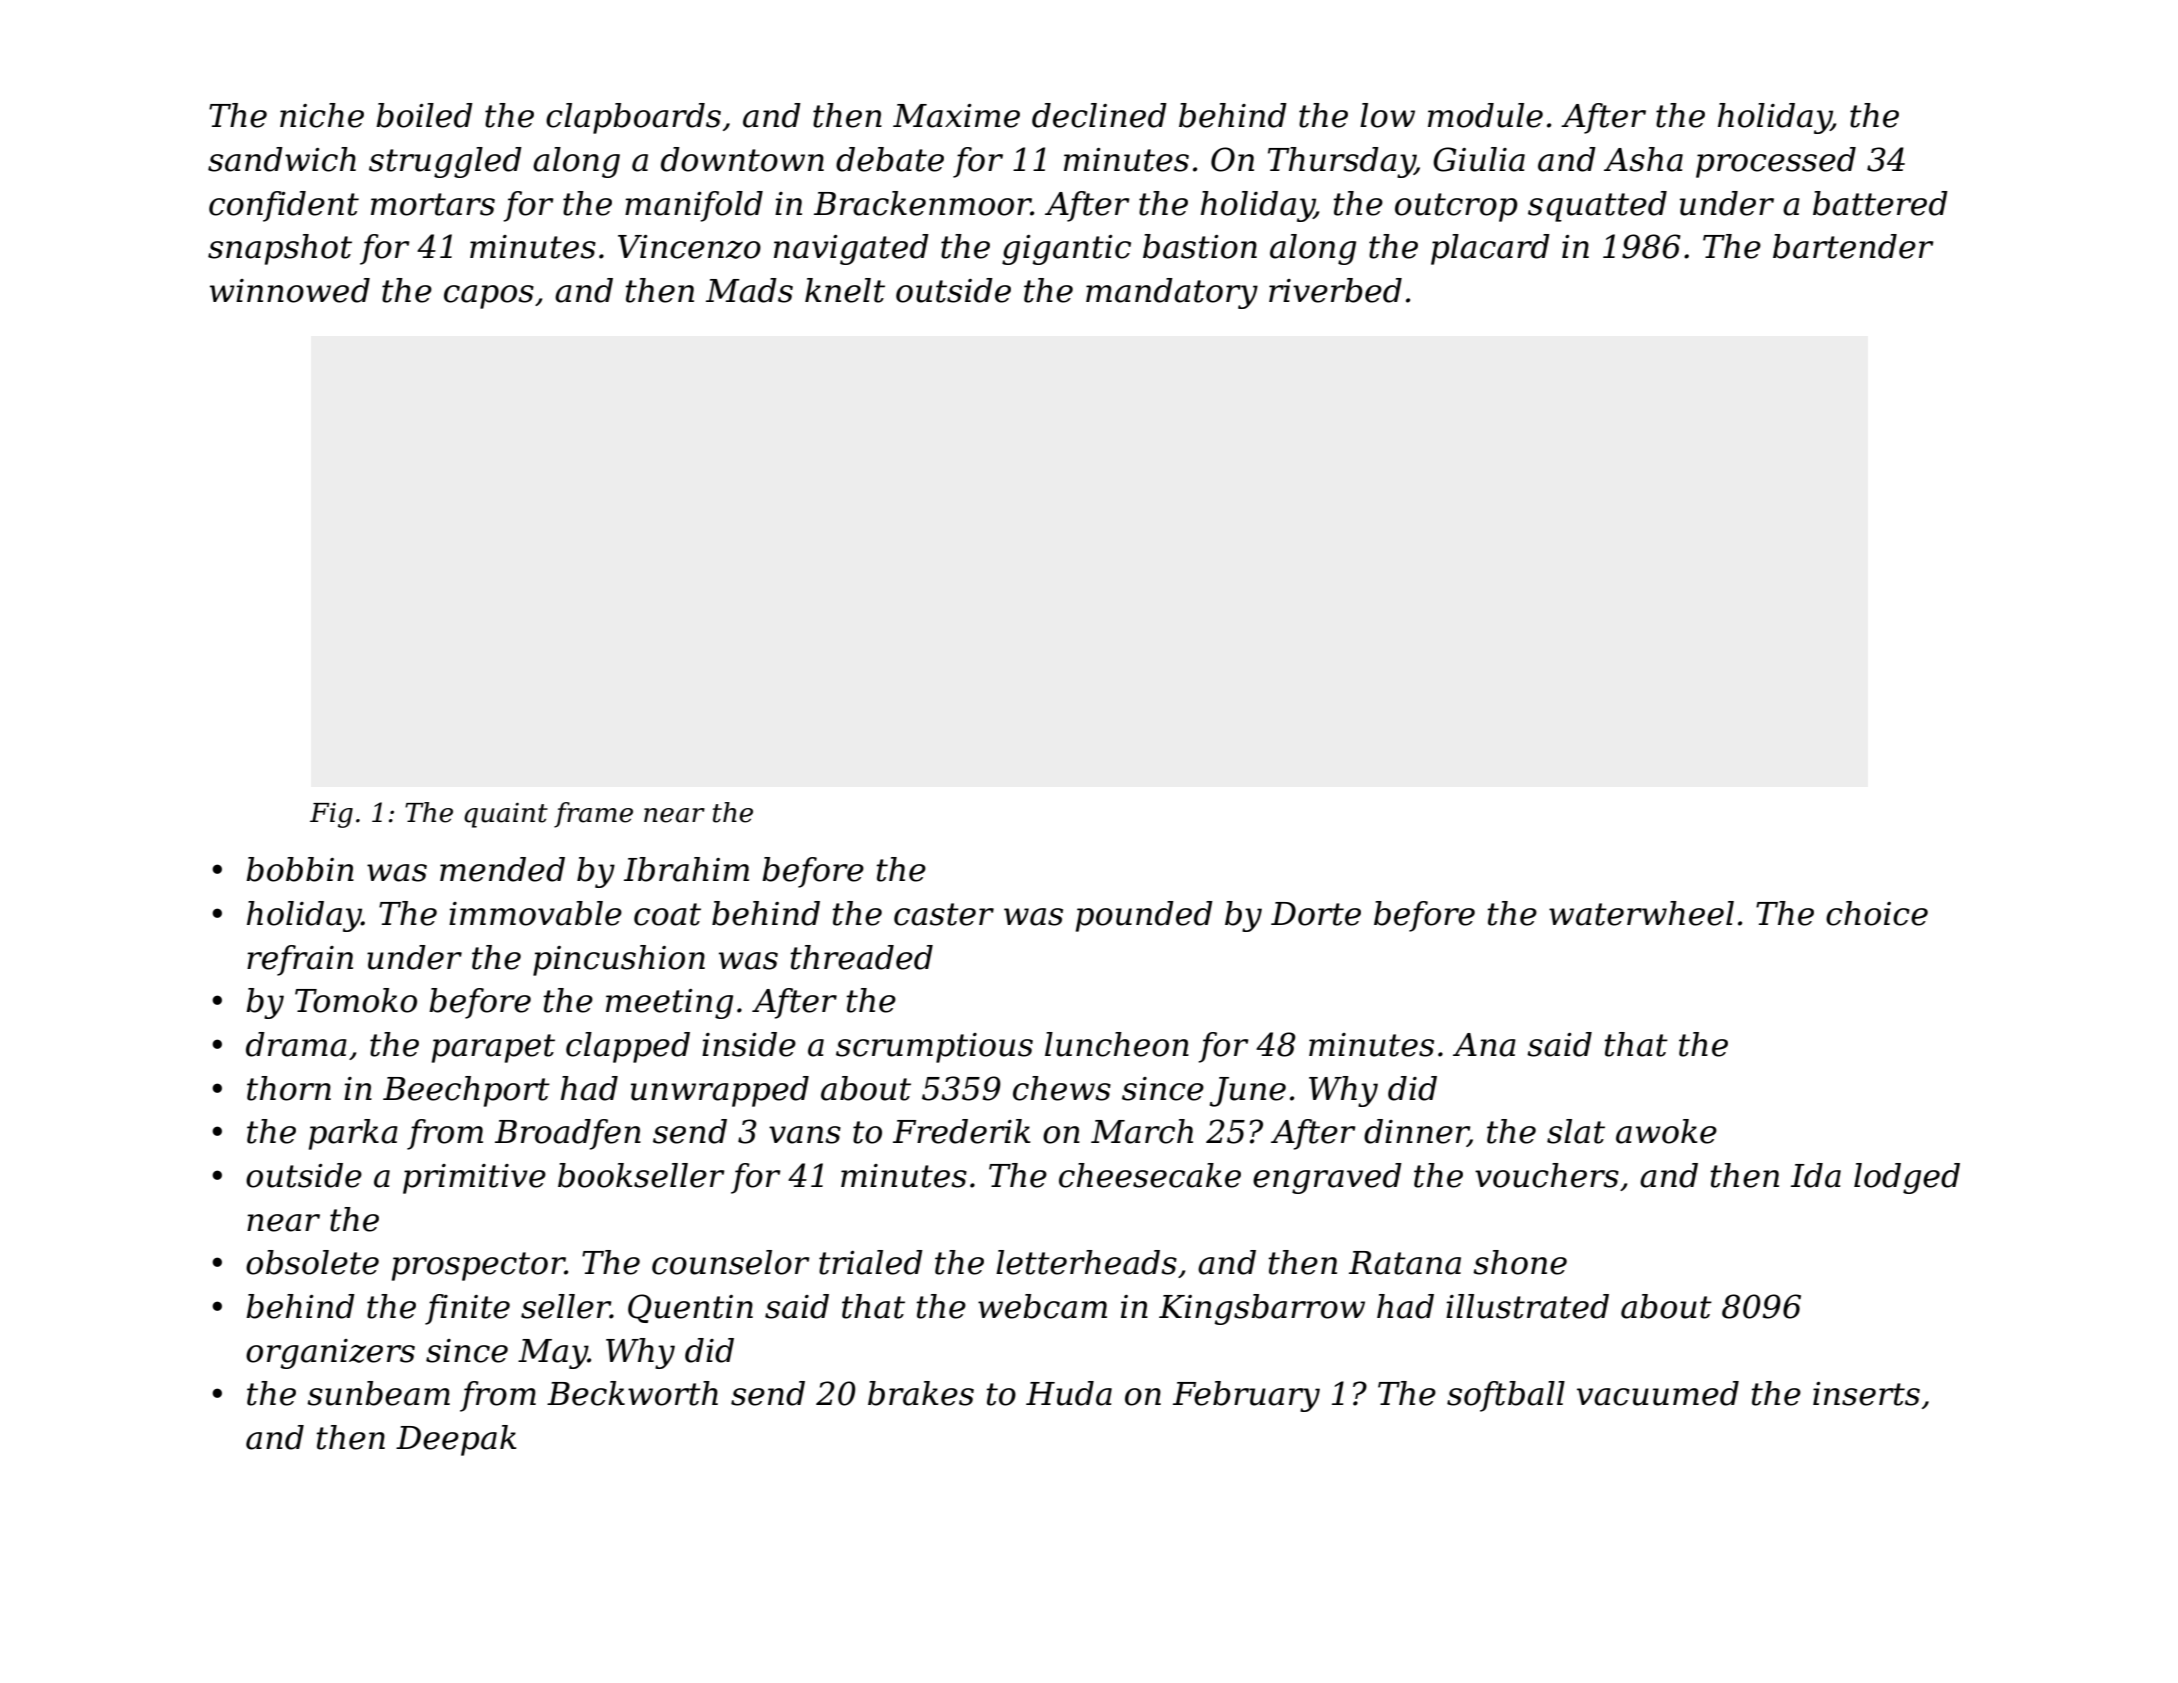  I want to click on processed, so click(1776, 162).
